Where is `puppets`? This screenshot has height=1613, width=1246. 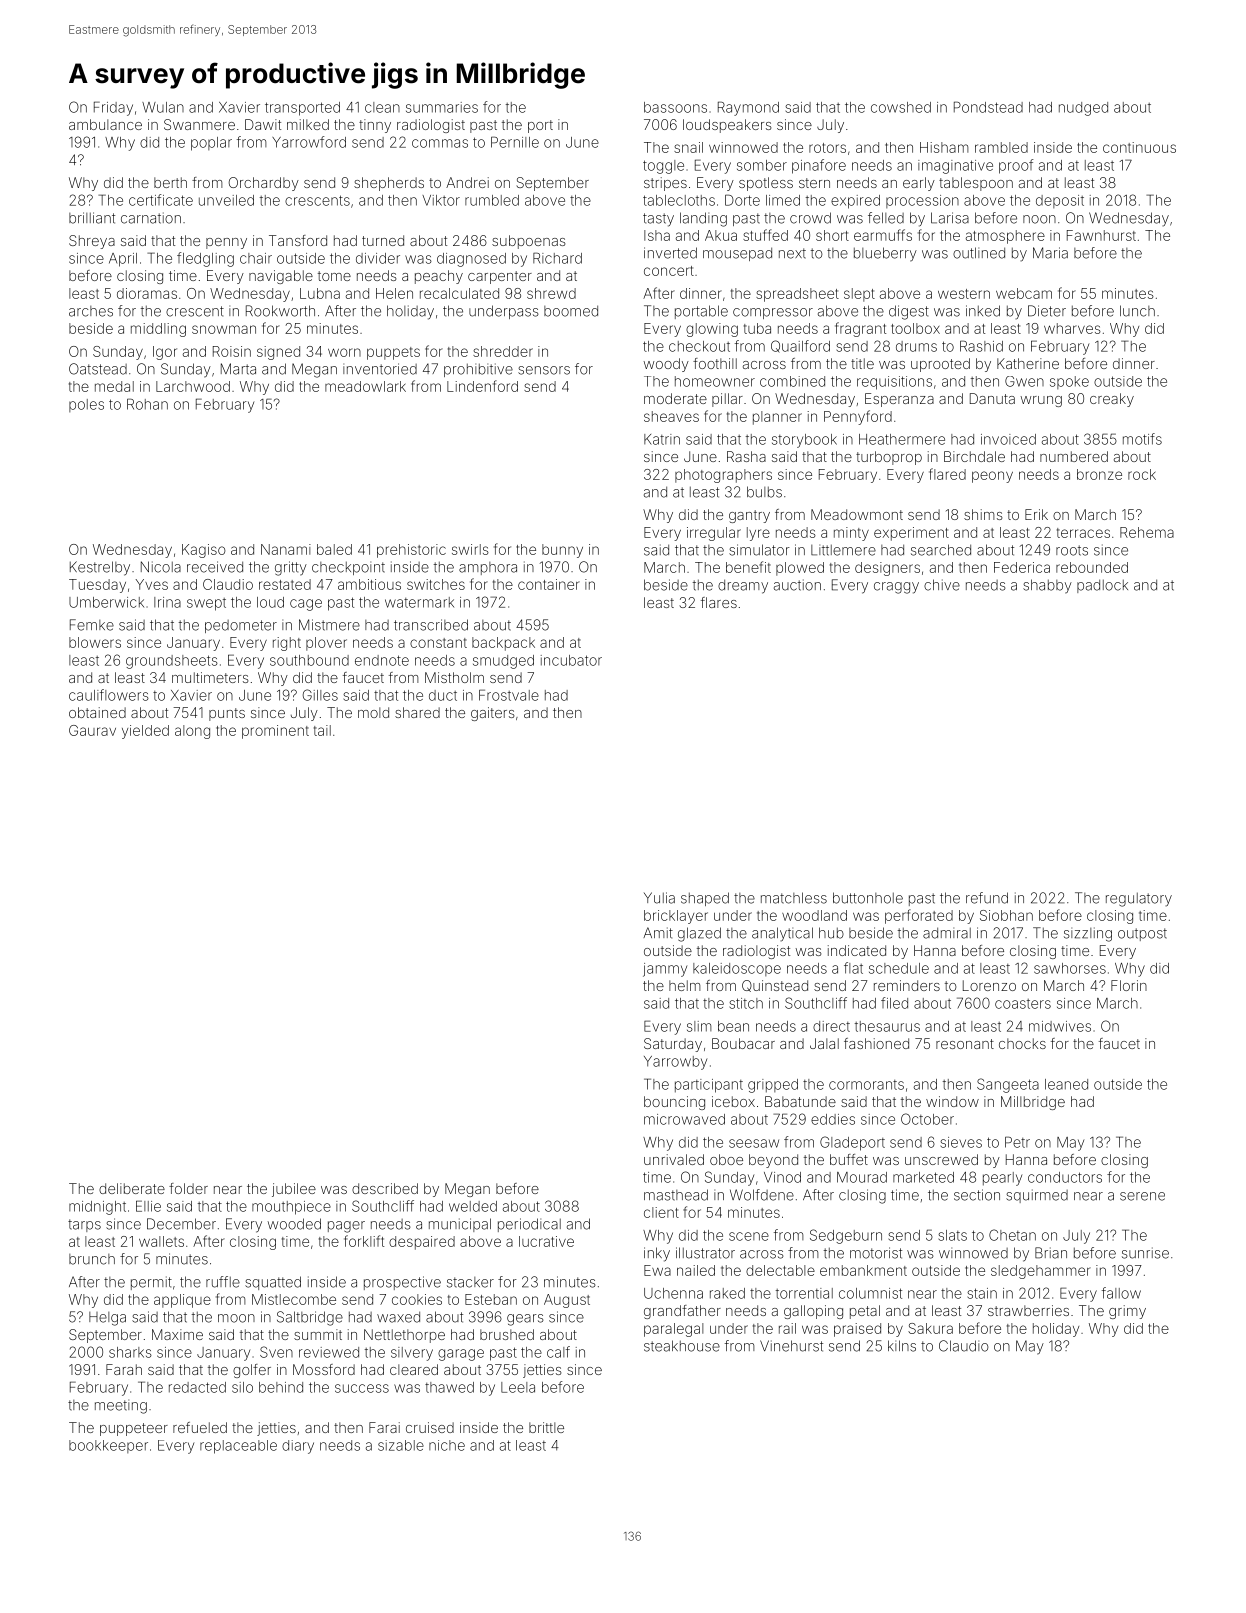 puppets is located at coordinates (393, 353).
